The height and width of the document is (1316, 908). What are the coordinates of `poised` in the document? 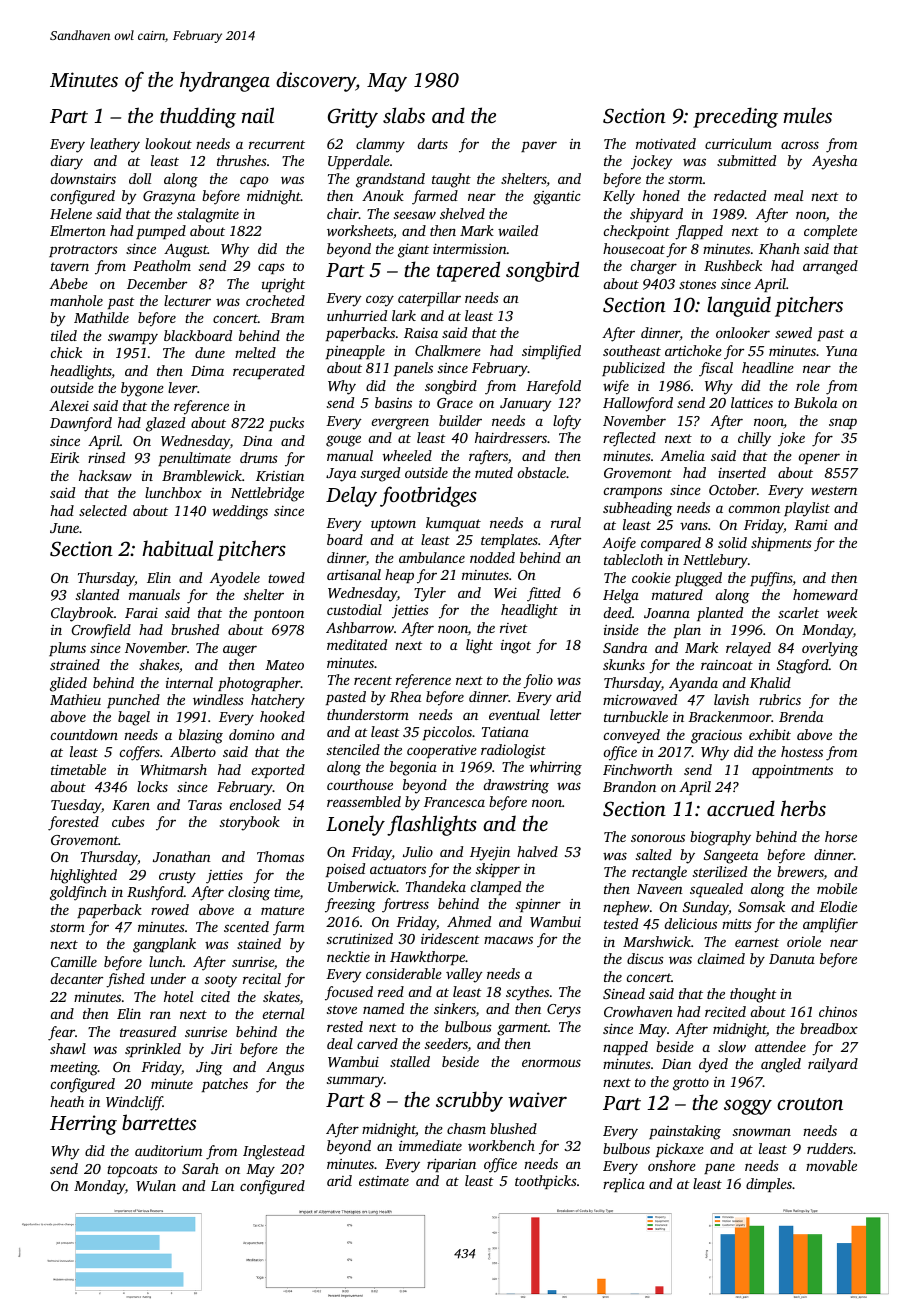 It's located at (345, 870).
